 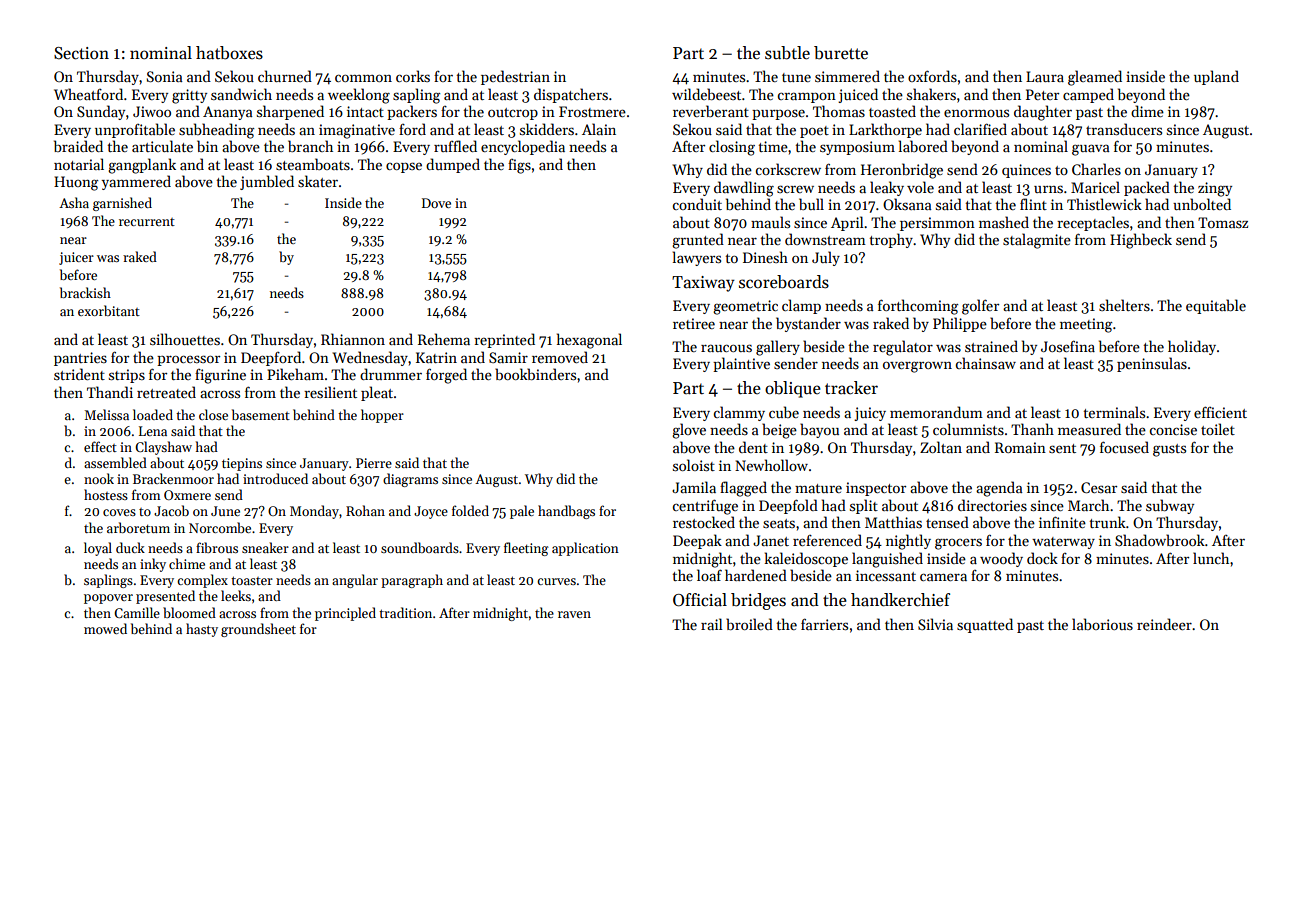 I want to click on soloist, so click(x=694, y=465).
